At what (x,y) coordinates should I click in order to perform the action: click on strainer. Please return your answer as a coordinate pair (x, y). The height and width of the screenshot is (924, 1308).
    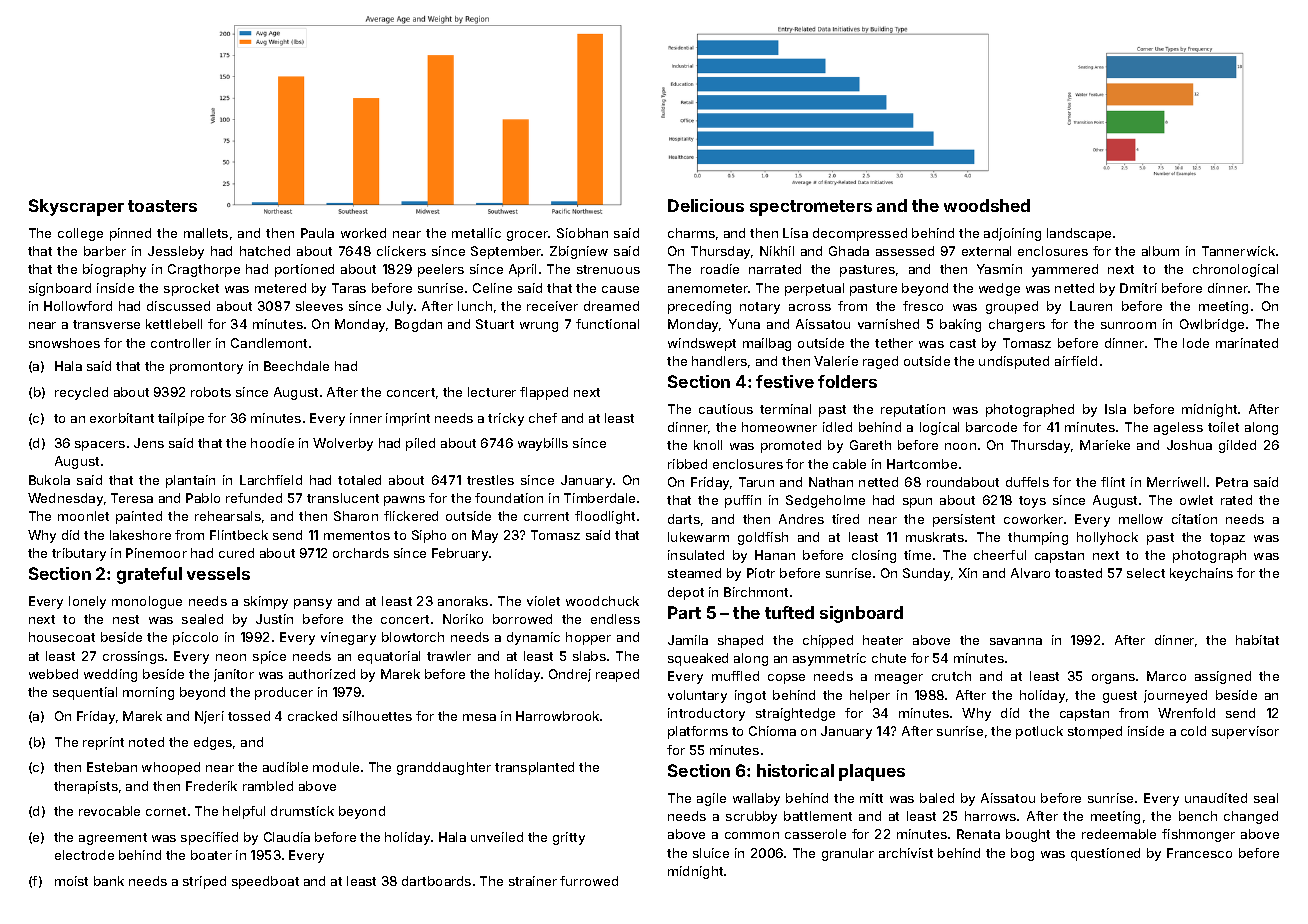
    Looking at the image, I should click on (533, 881).
